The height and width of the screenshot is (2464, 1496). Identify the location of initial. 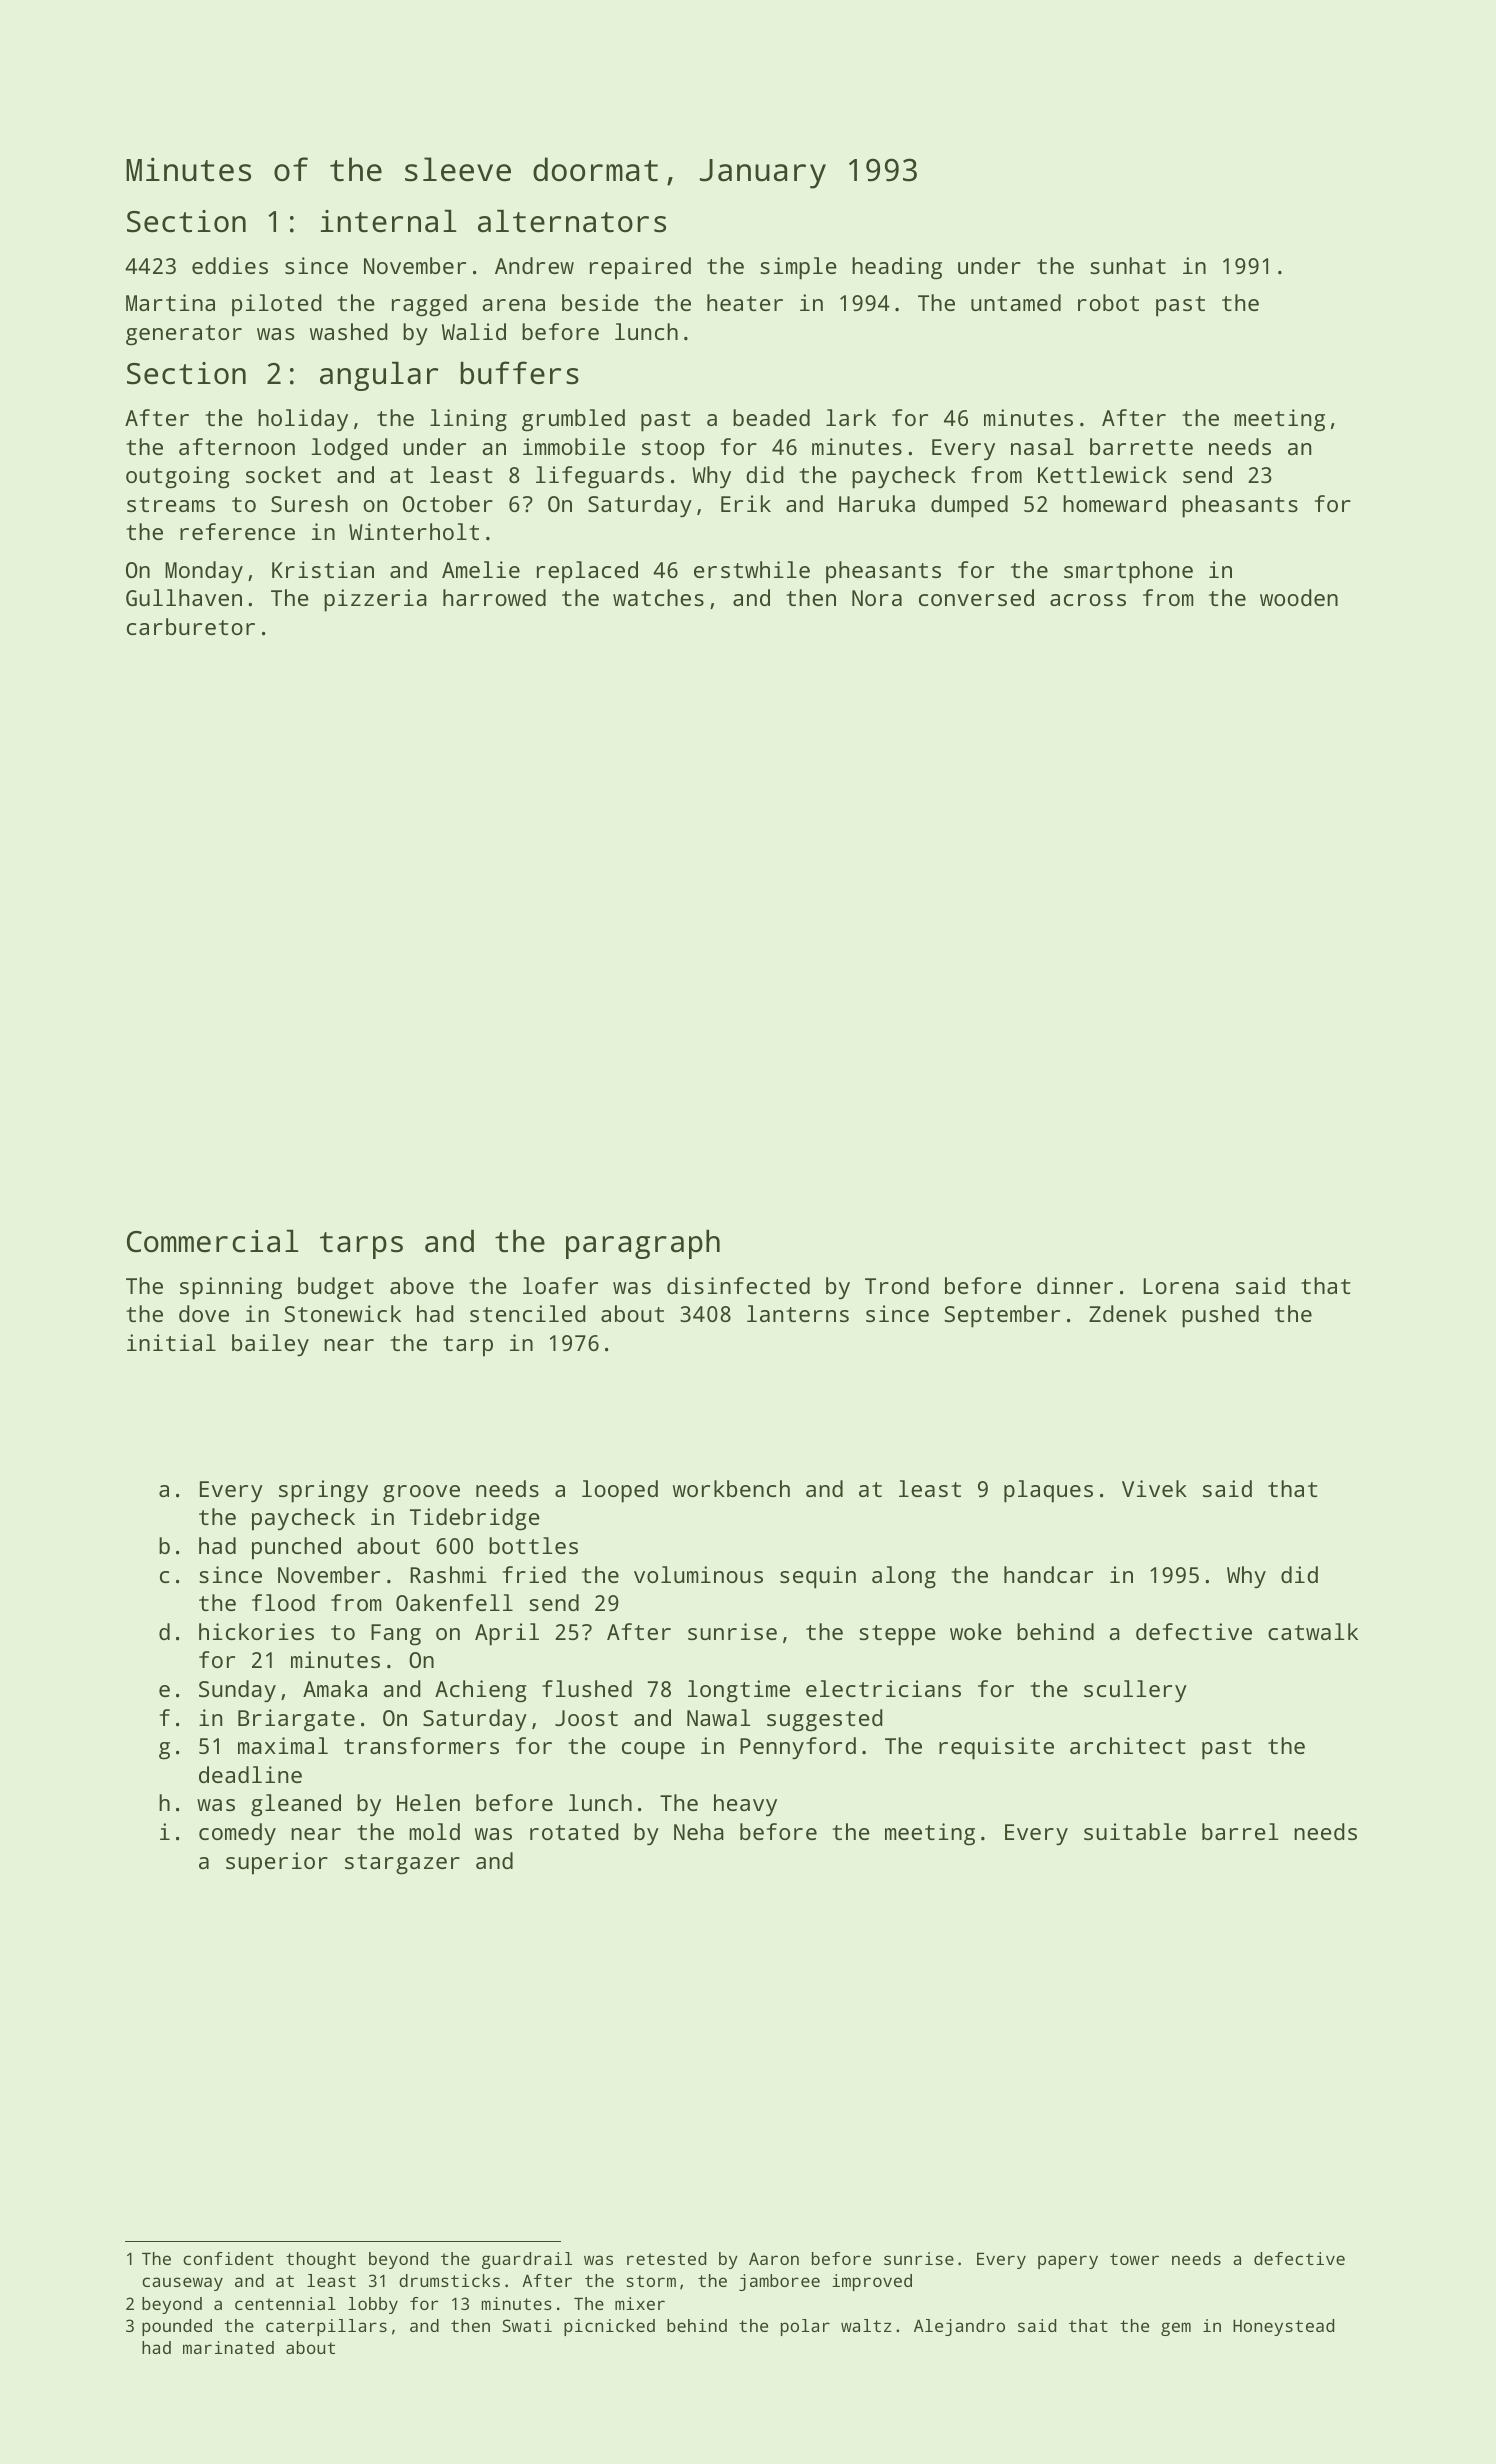
(171, 1342).
